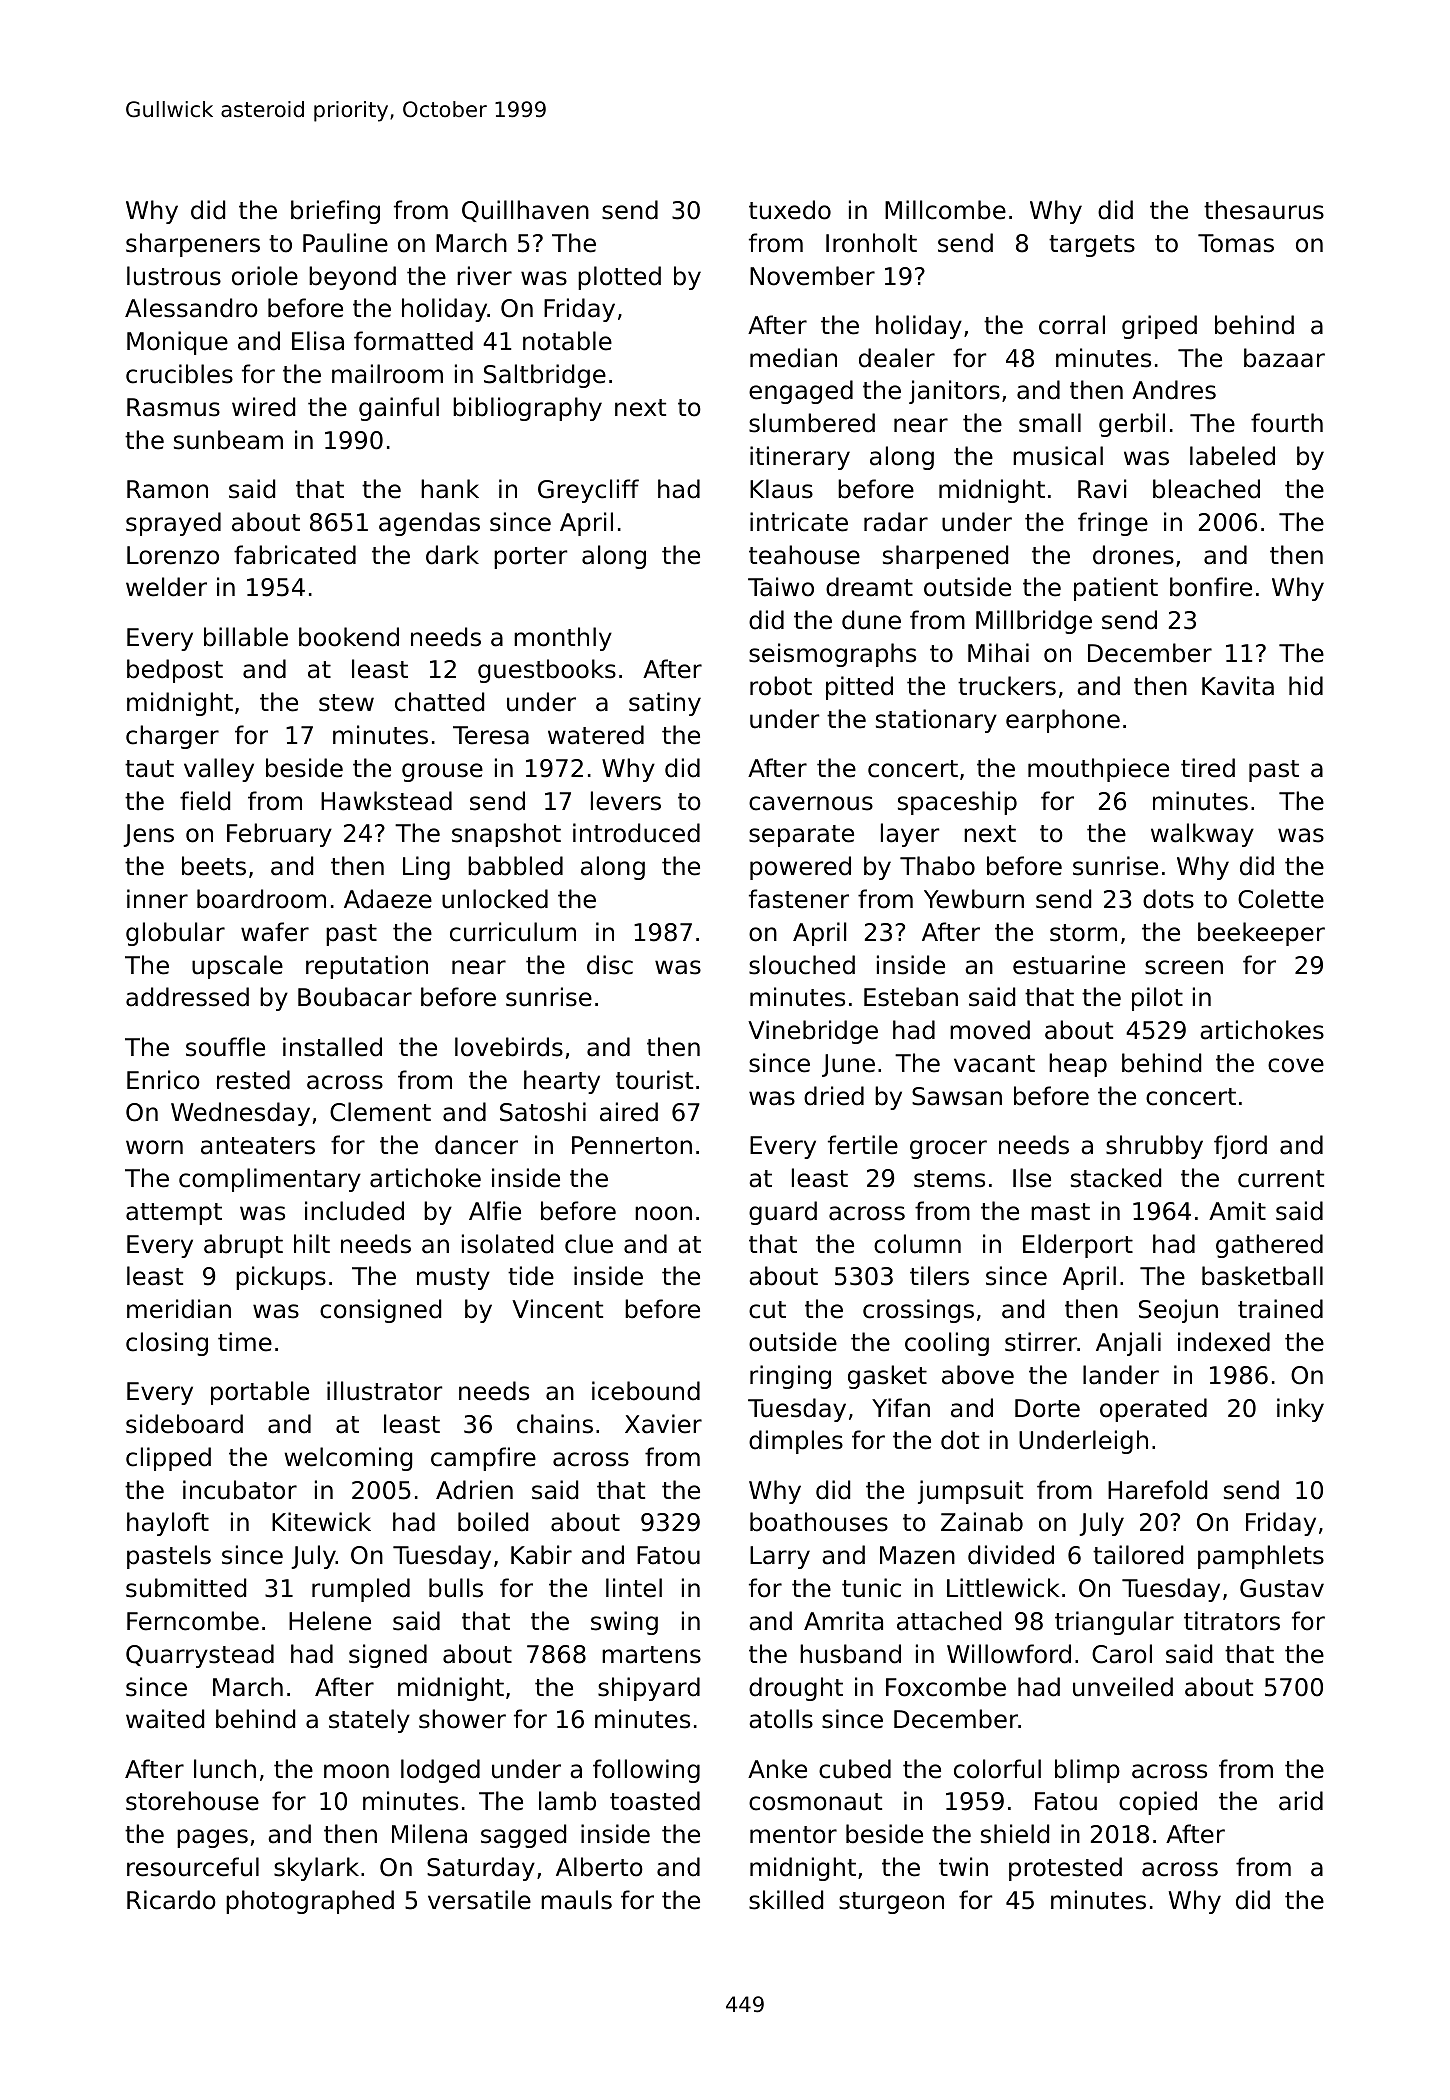  What do you see at coordinates (173, 407) in the document?
I see `Rasmus` at bounding box center [173, 407].
